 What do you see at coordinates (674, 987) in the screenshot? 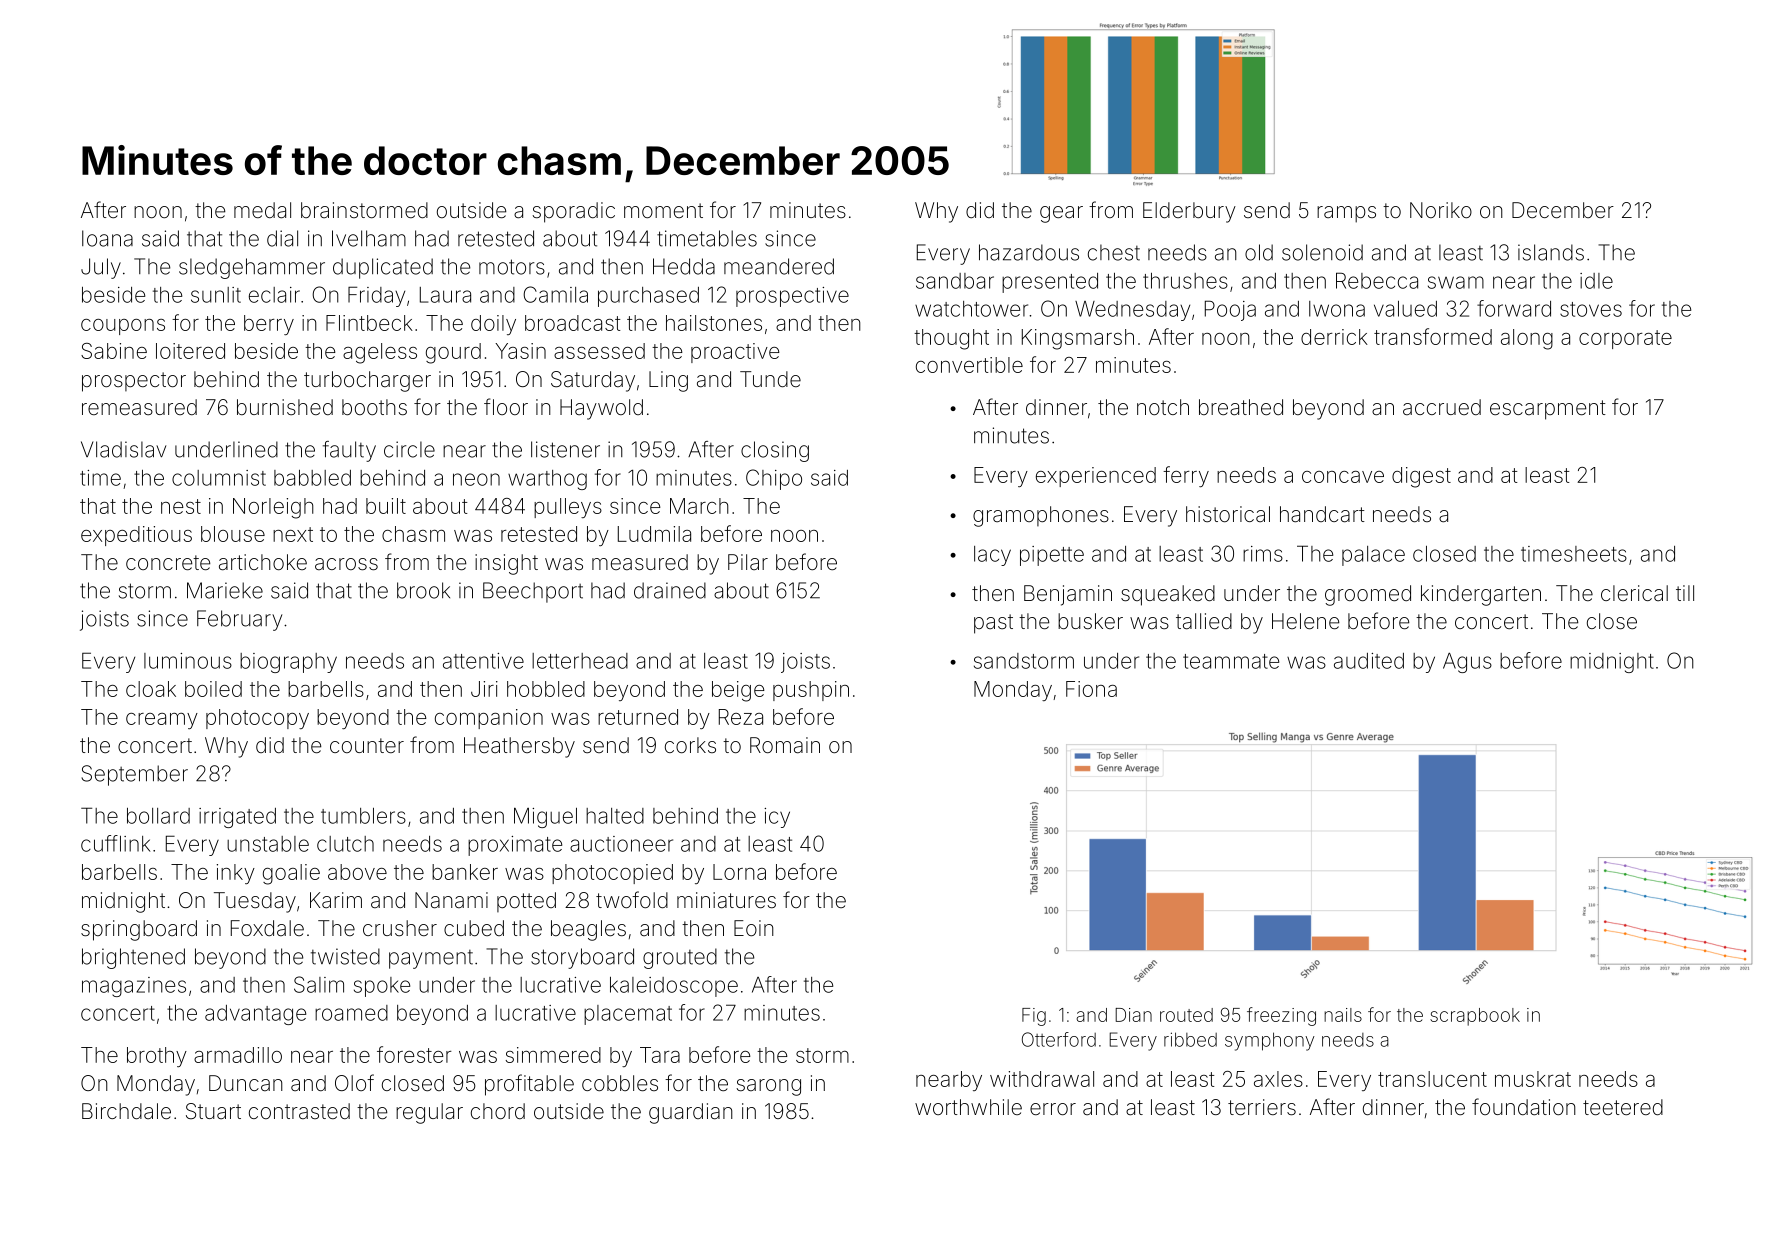
I see `kaleidoscope` at bounding box center [674, 987].
